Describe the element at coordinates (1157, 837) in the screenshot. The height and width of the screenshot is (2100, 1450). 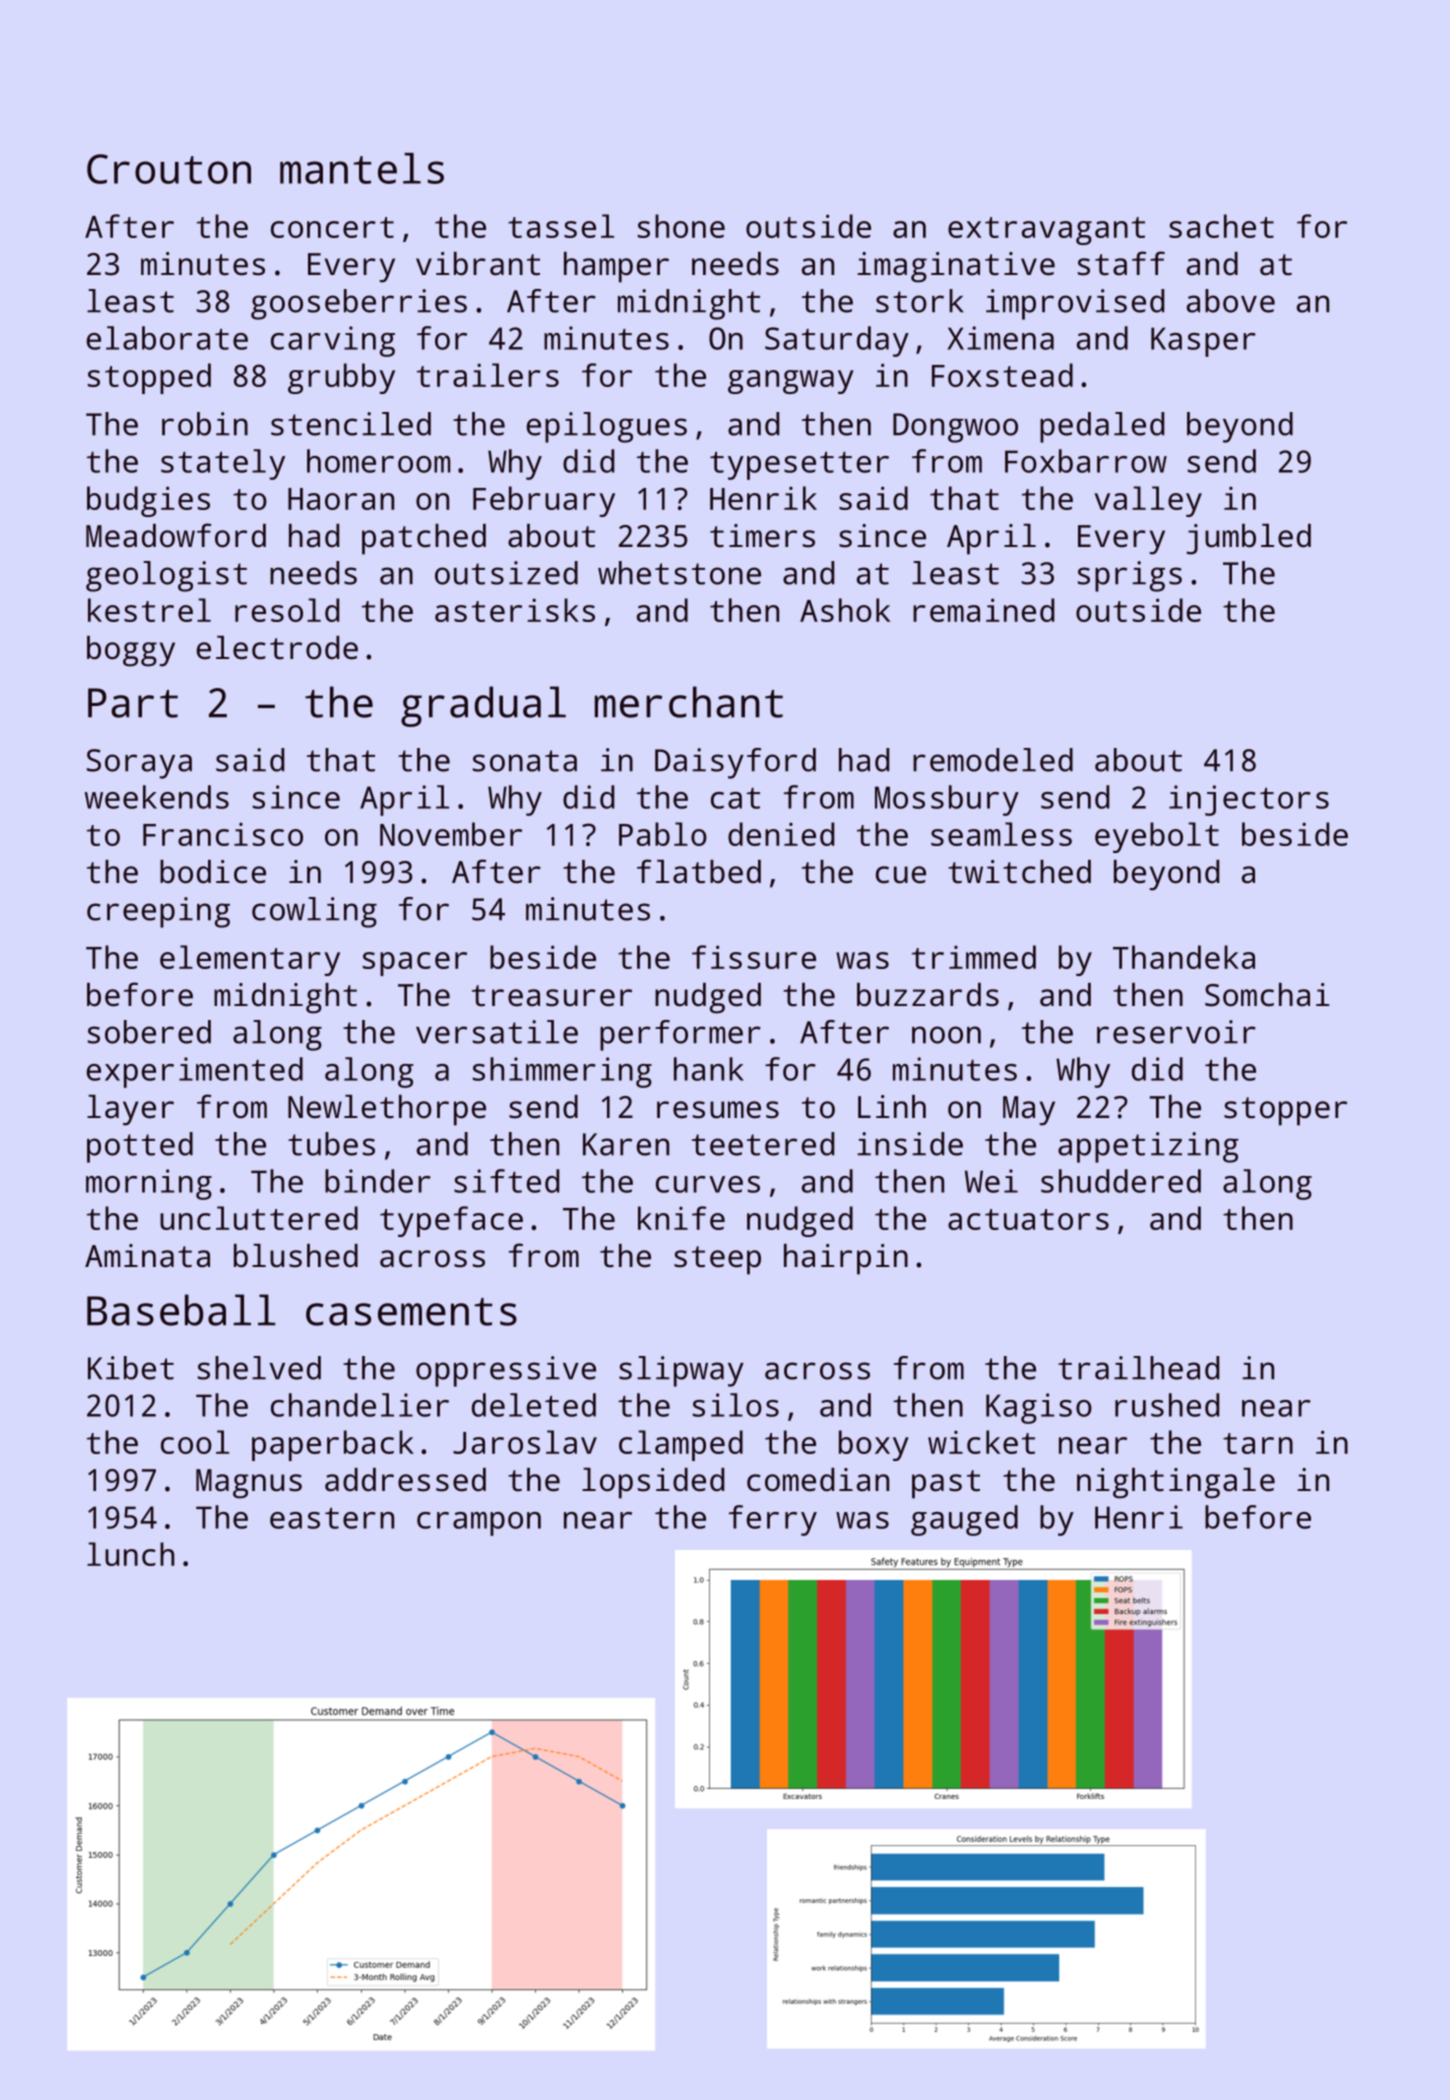
I see `eyebolt` at that location.
